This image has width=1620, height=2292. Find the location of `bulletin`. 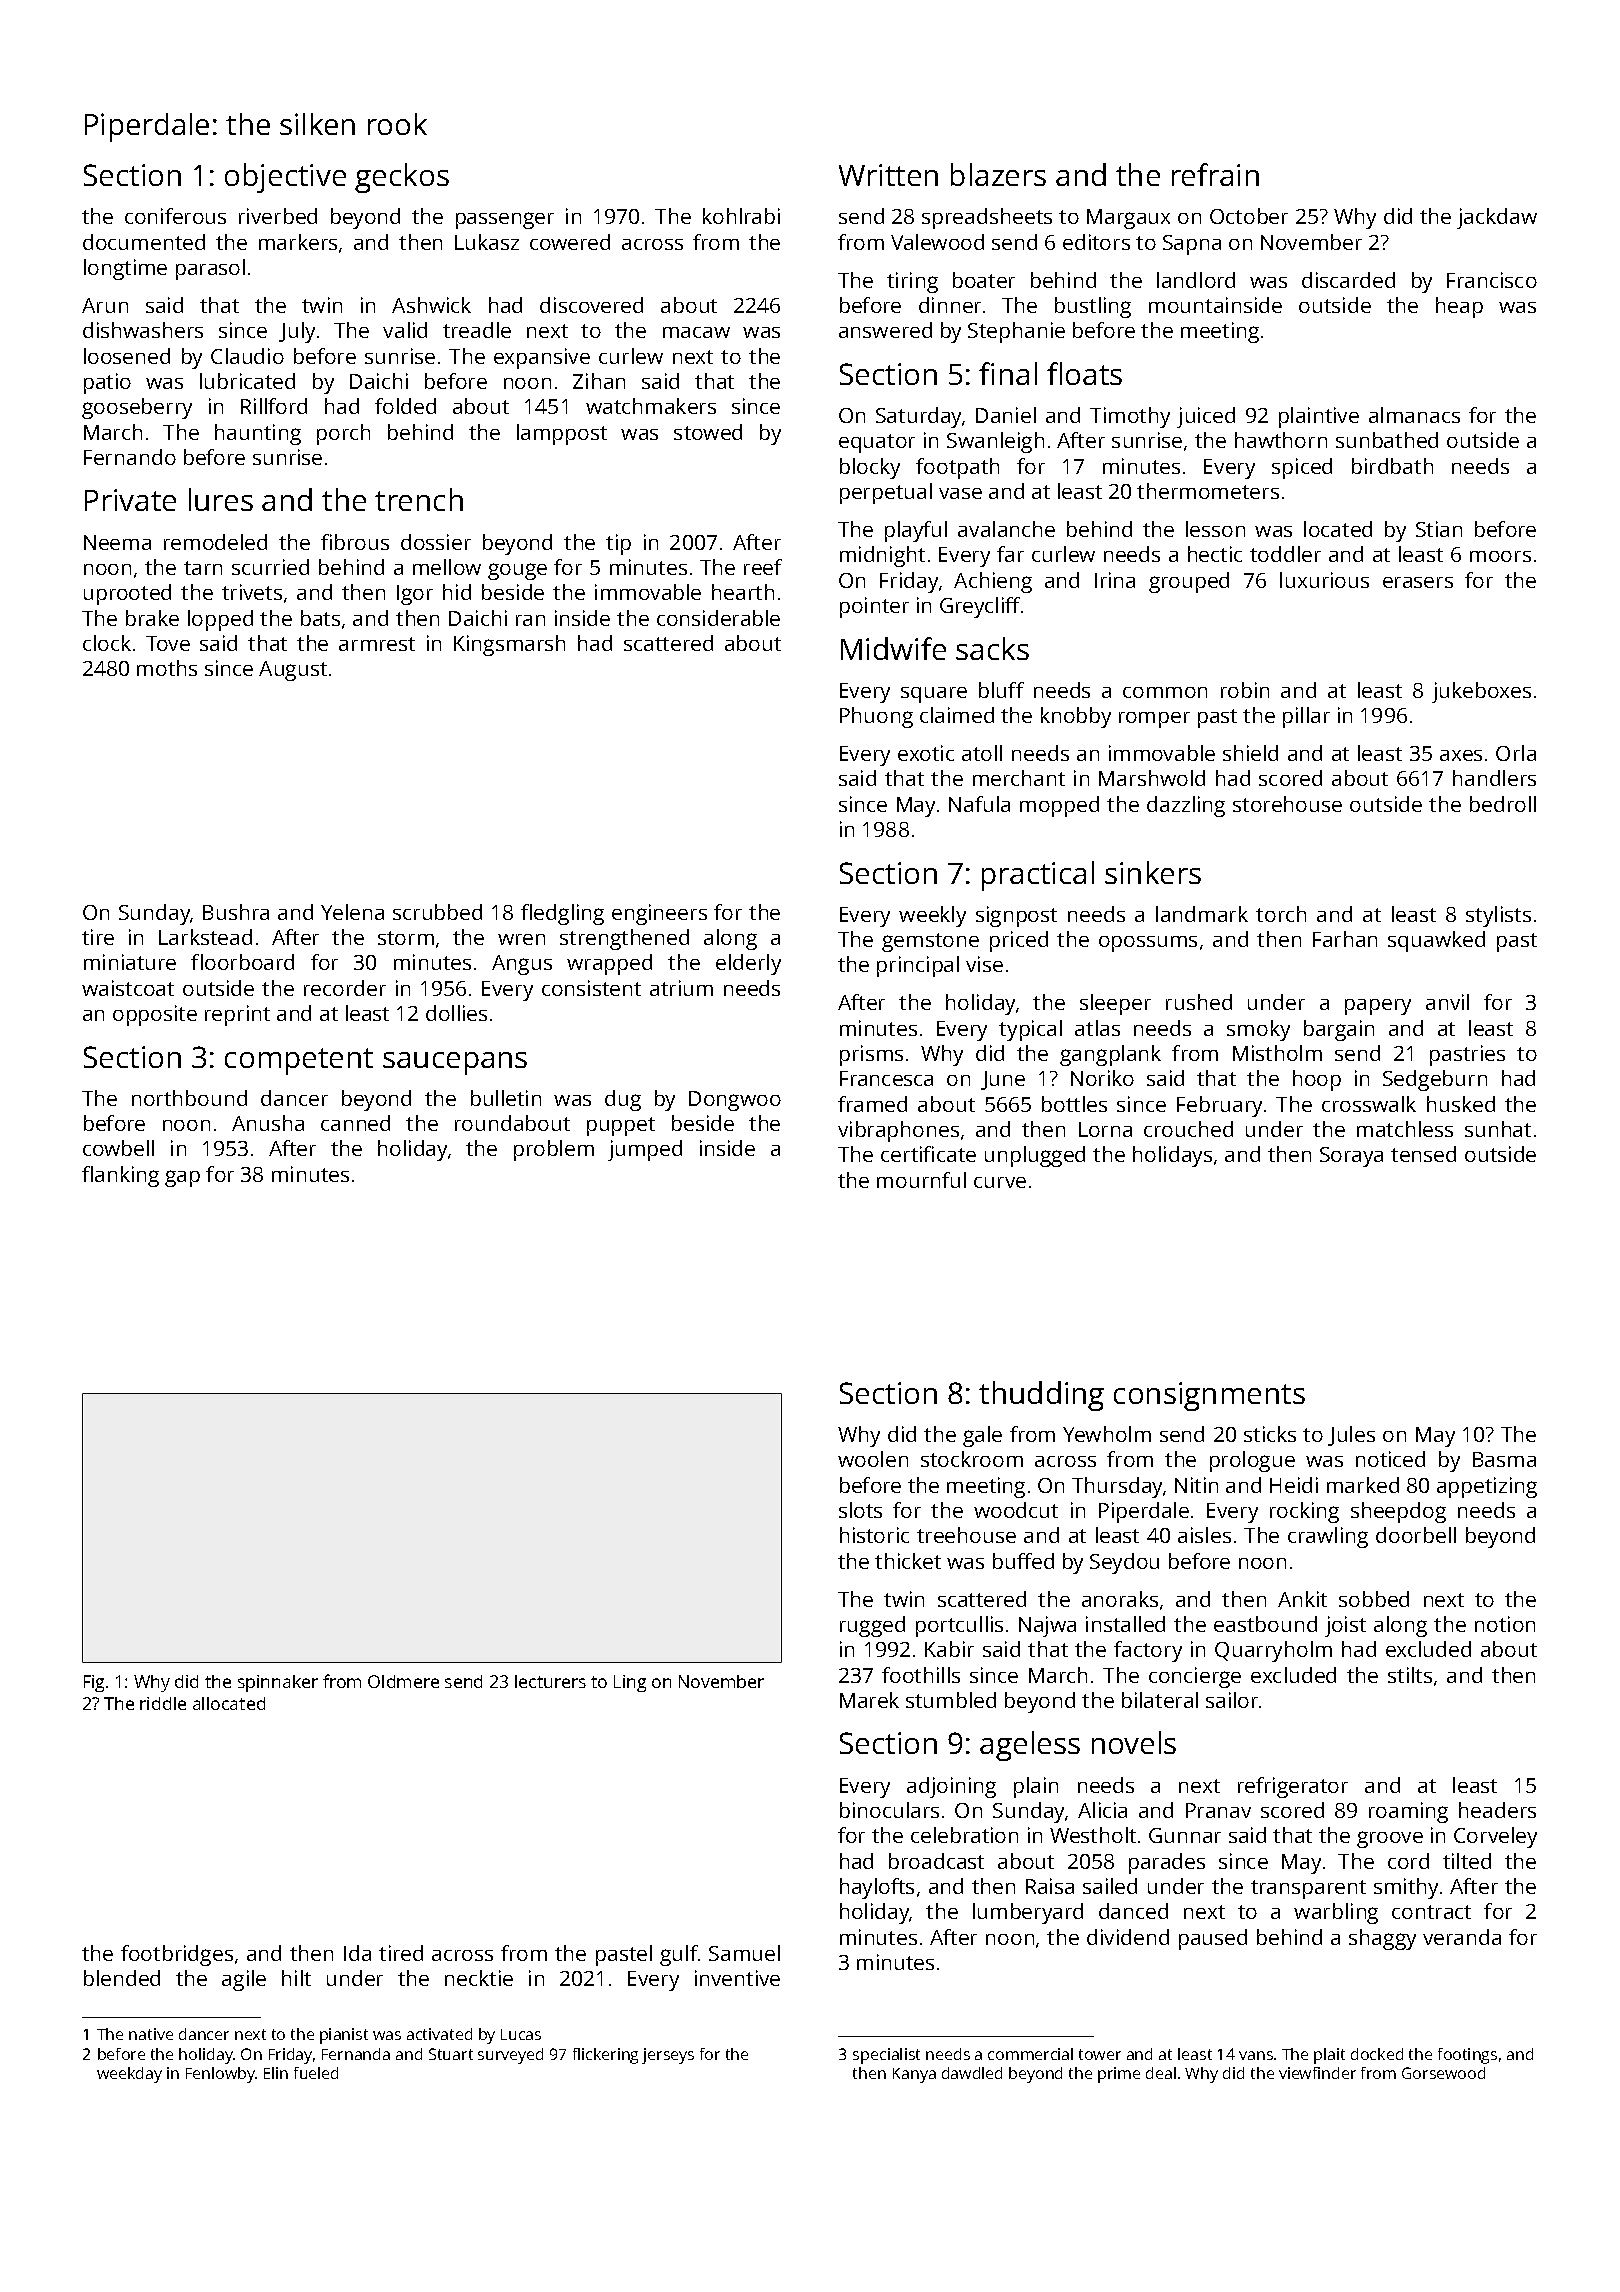

bulletin is located at coordinates (506, 1098).
